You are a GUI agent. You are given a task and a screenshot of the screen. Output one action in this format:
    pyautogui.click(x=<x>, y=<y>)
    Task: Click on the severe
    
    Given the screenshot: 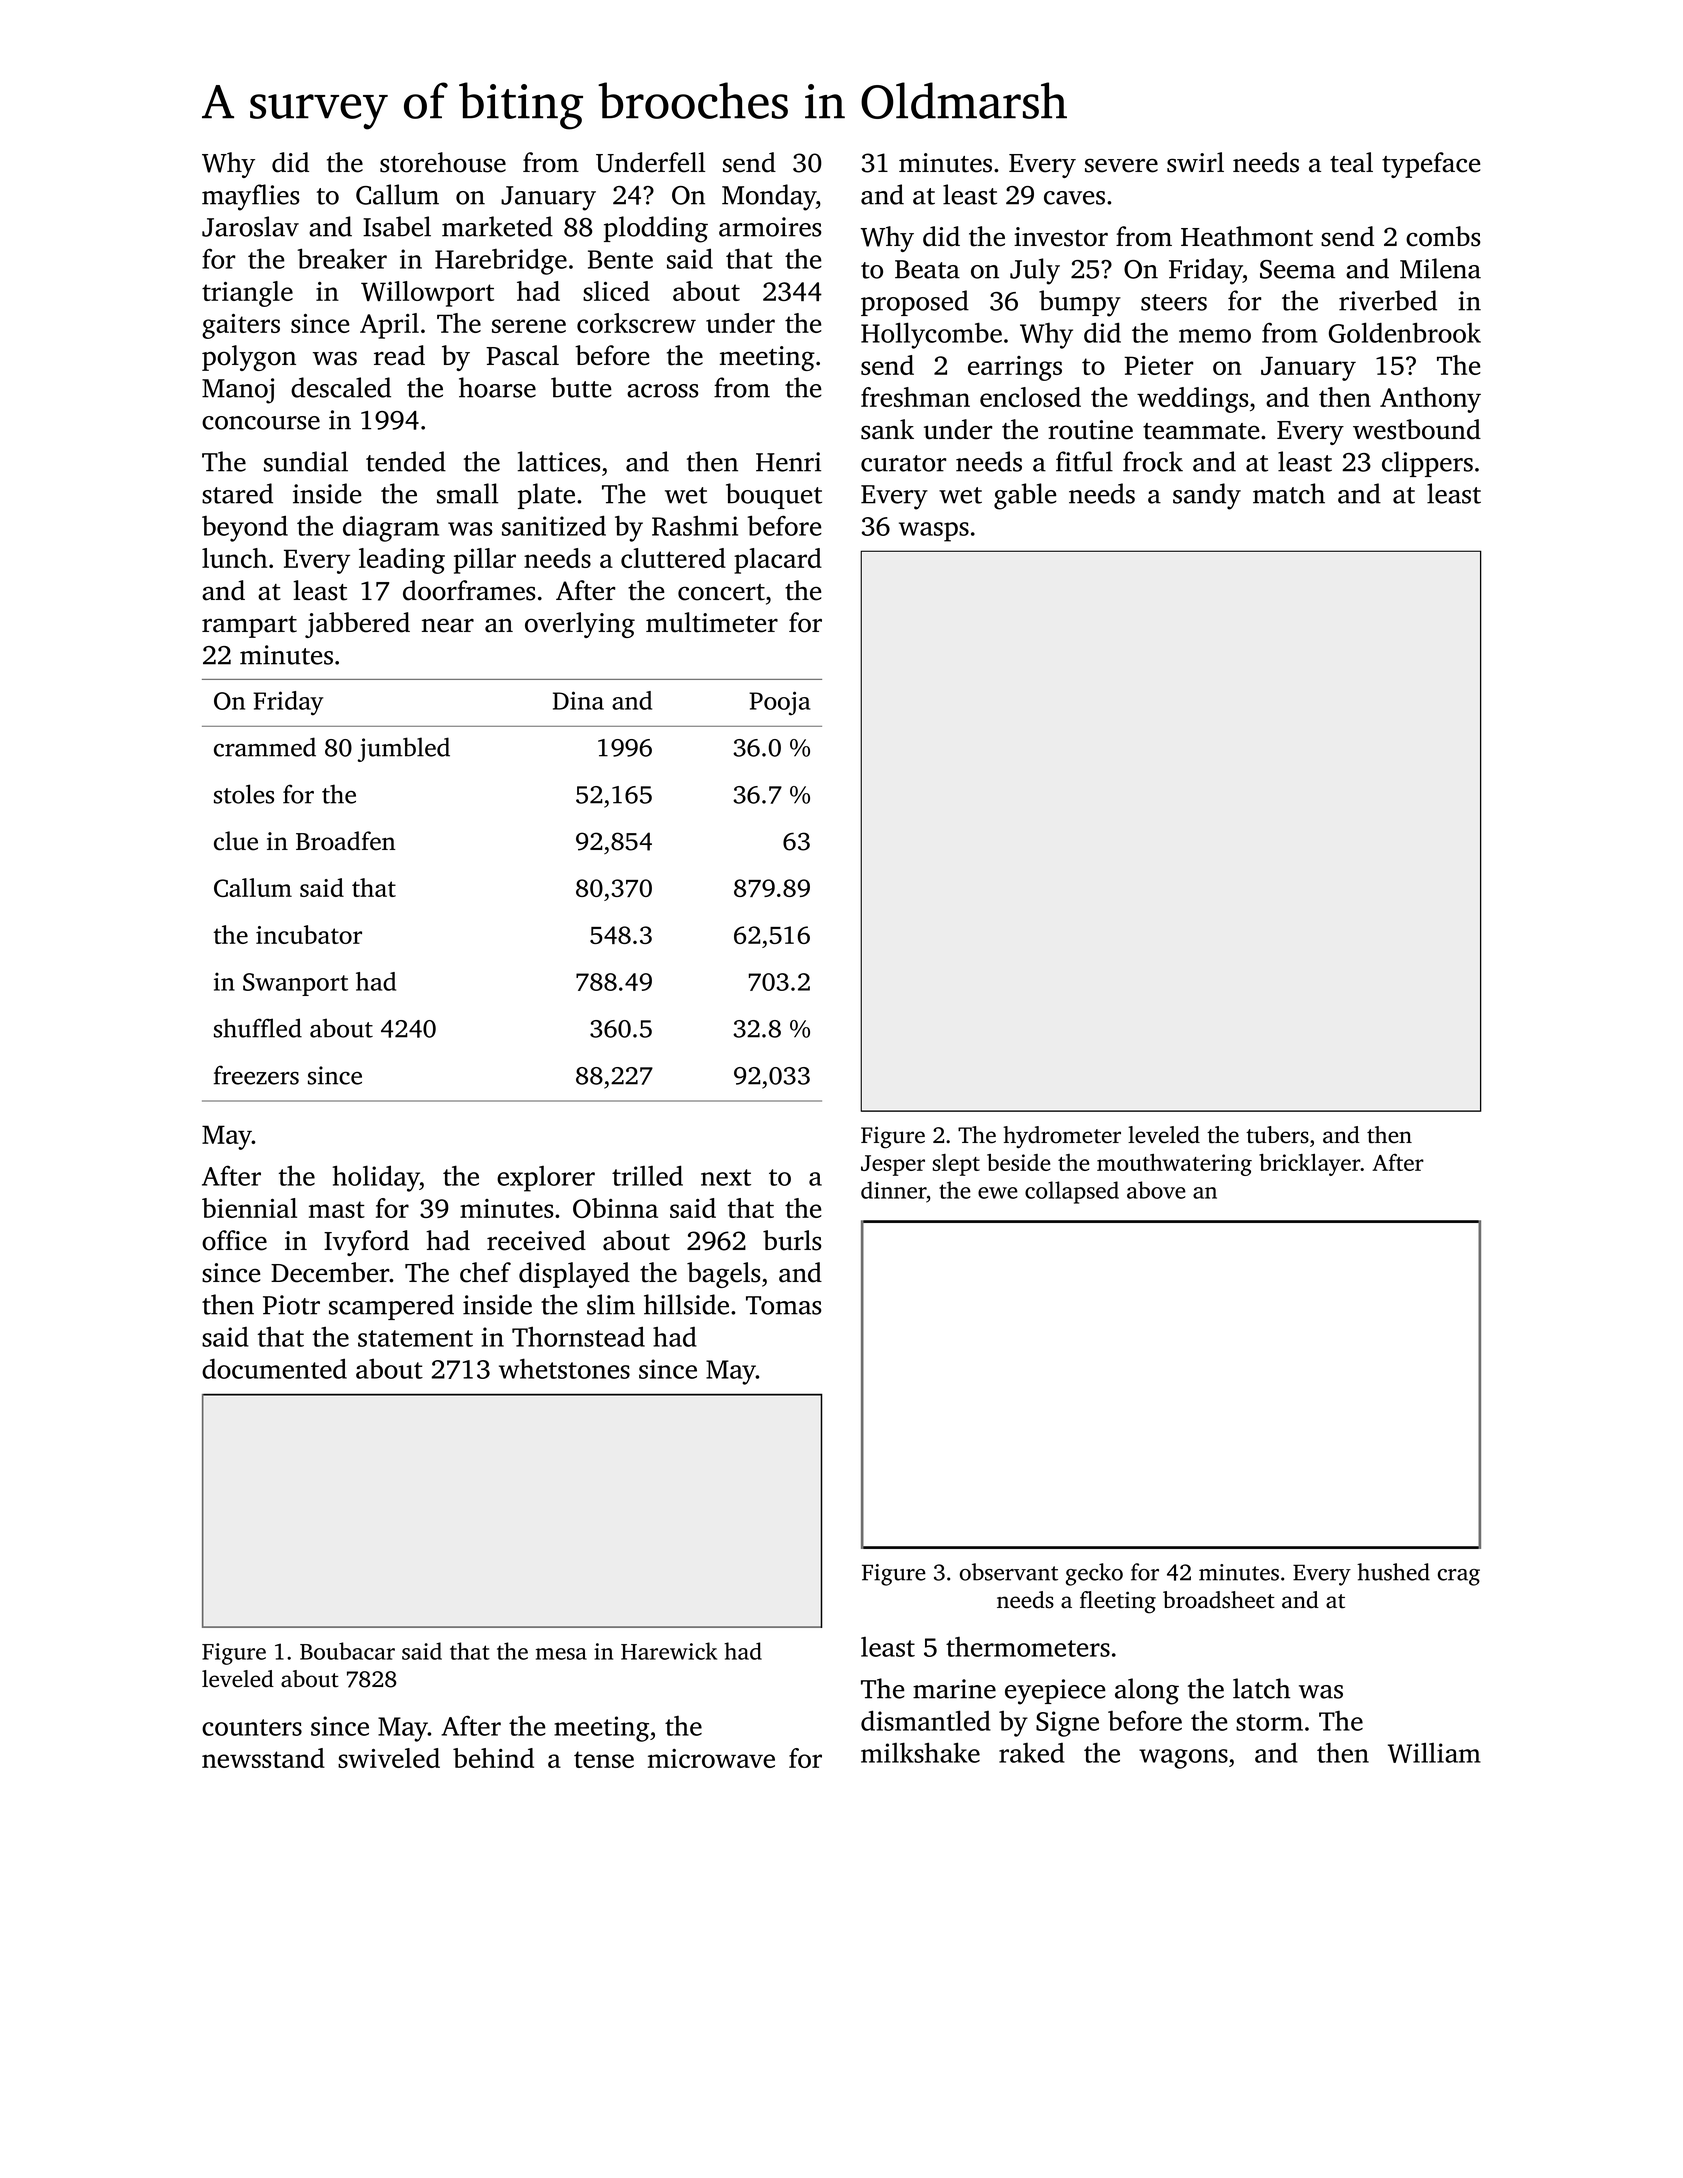 What is the action you would take?
    pyautogui.click(x=1121, y=165)
